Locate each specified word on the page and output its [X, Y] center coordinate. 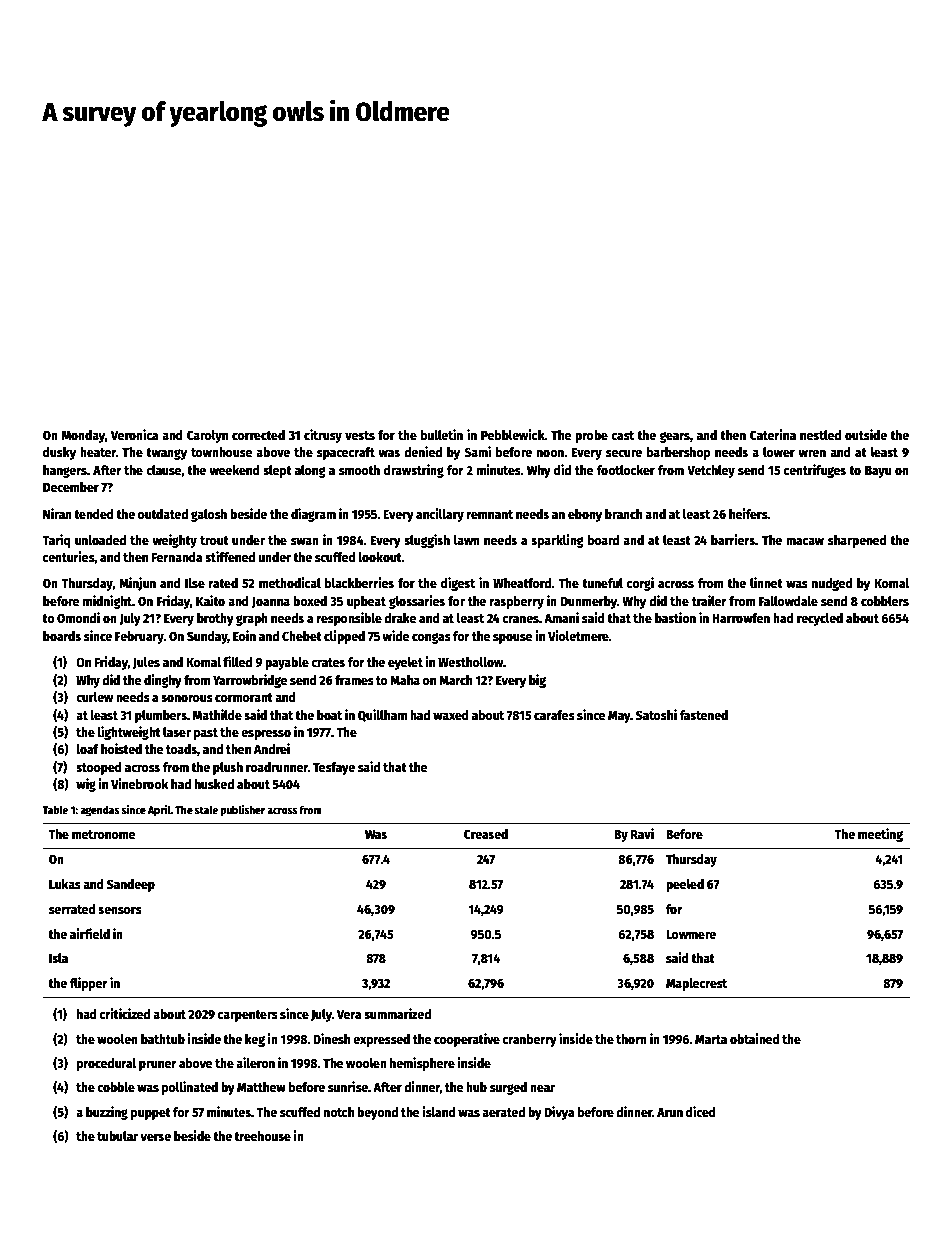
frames [354, 680]
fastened [703, 715]
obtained [755, 1038]
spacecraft [346, 453]
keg [255, 1040]
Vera [349, 1014]
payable [287, 663]
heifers [748, 513]
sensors [120, 910]
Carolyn [207, 436]
